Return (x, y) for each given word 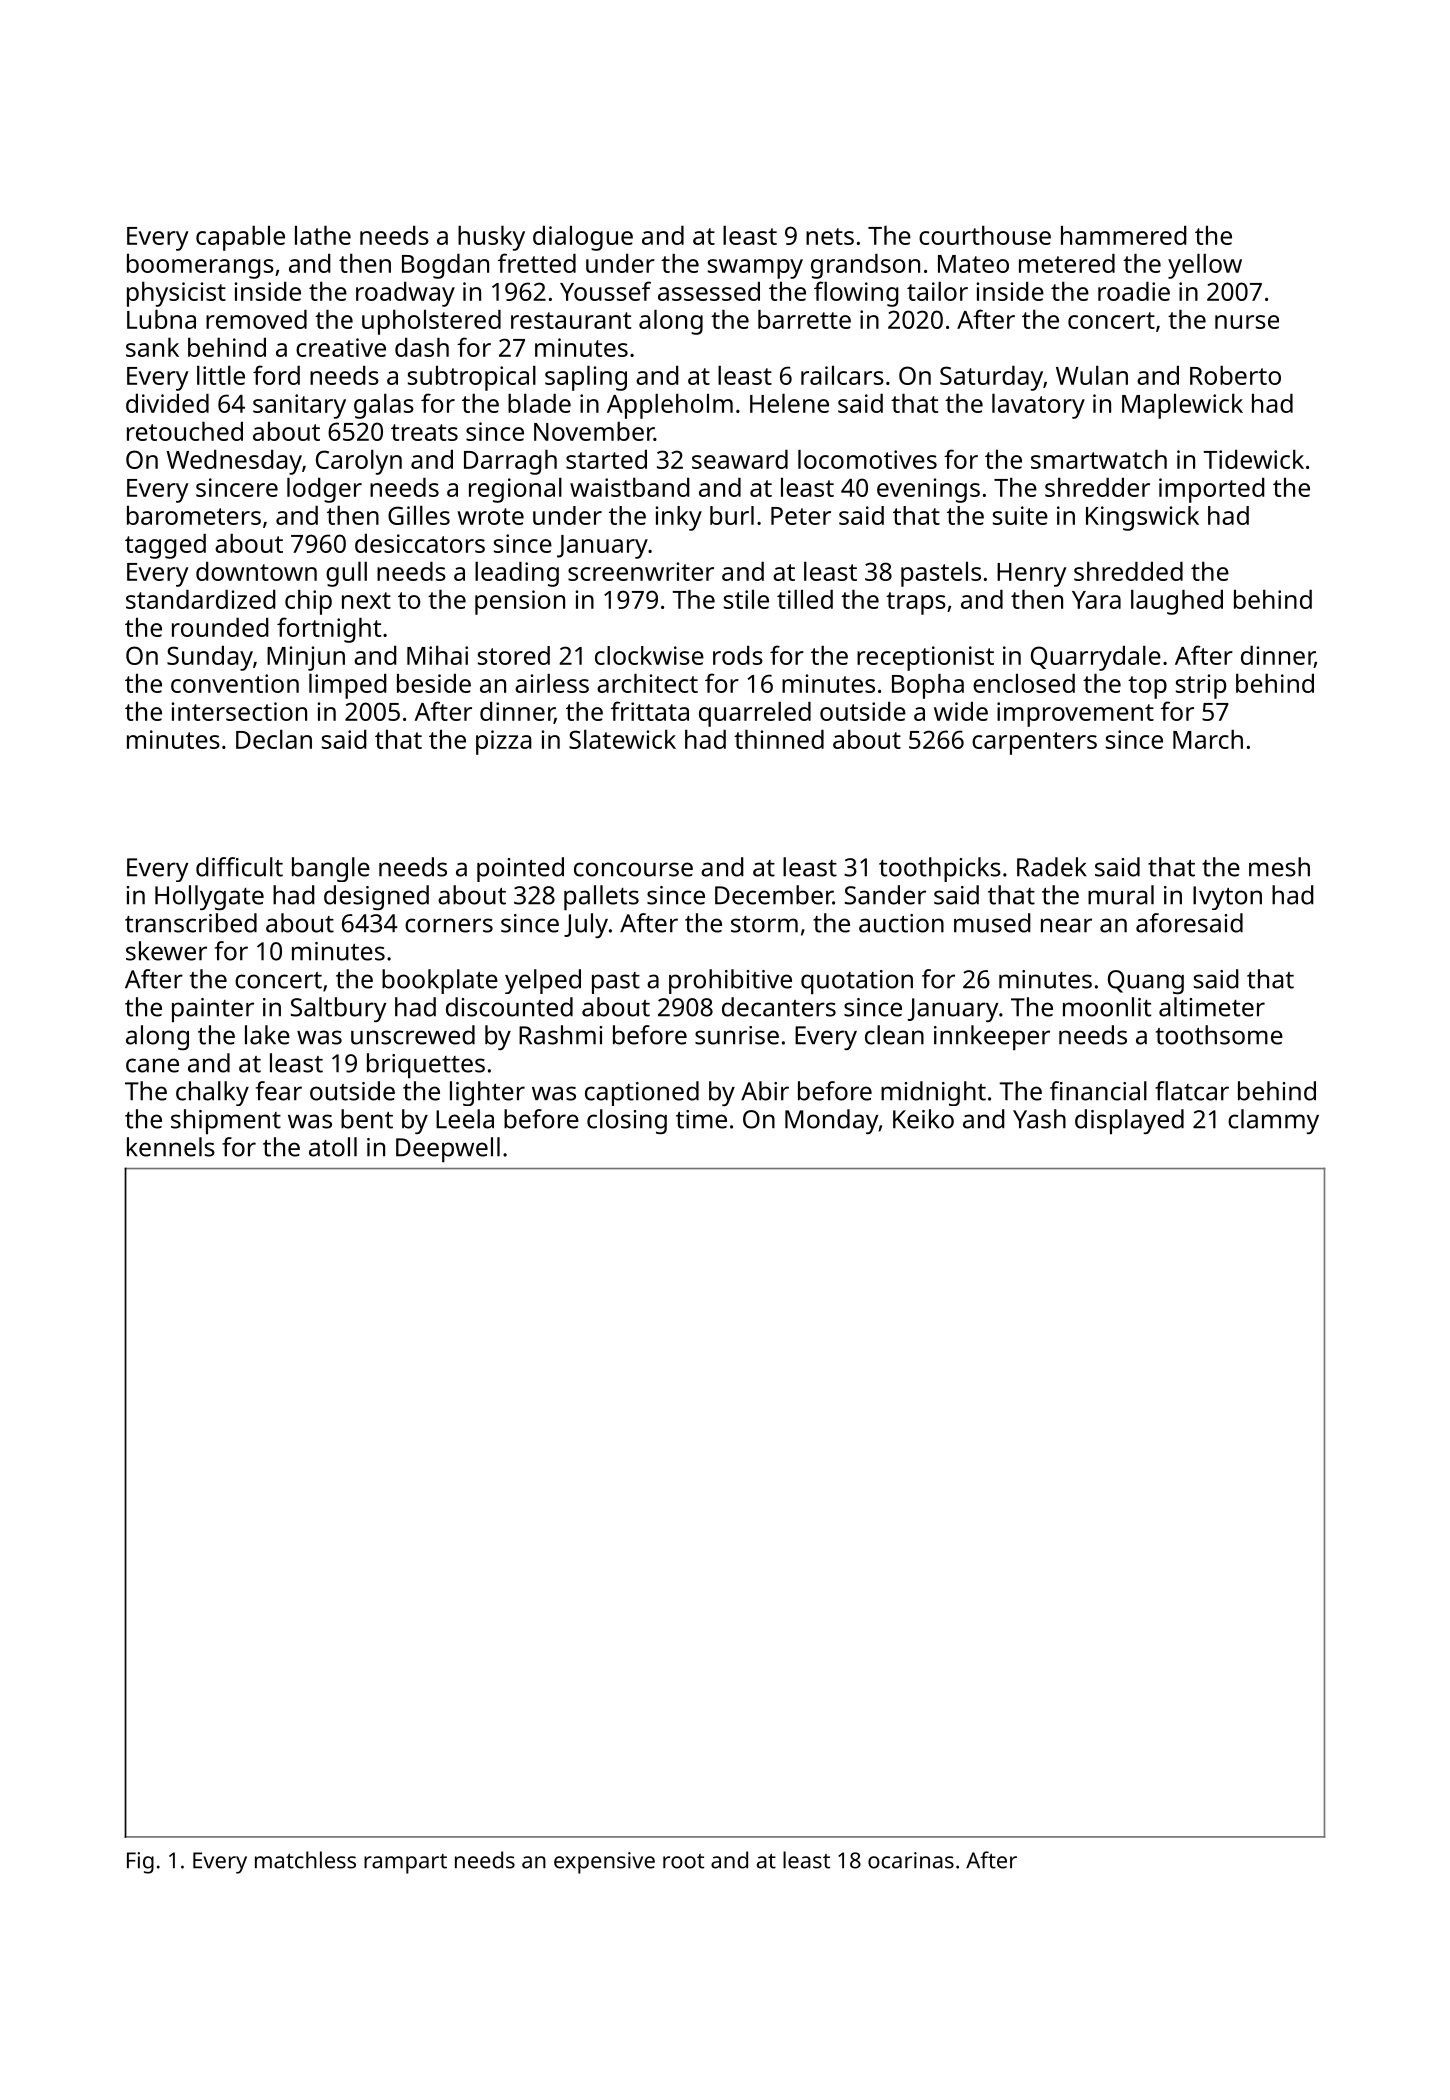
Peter (801, 516)
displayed (1129, 1122)
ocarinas (911, 1860)
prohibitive (730, 981)
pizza (504, 742)
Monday (831, 1121)
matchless (305, 1860)
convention (235, 683)
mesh (1279, 867)
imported (1212, 490)
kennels (171, 1147)
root (683, 1861)
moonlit (1107, 1007)
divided (167, 403)
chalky (212, 1093)
